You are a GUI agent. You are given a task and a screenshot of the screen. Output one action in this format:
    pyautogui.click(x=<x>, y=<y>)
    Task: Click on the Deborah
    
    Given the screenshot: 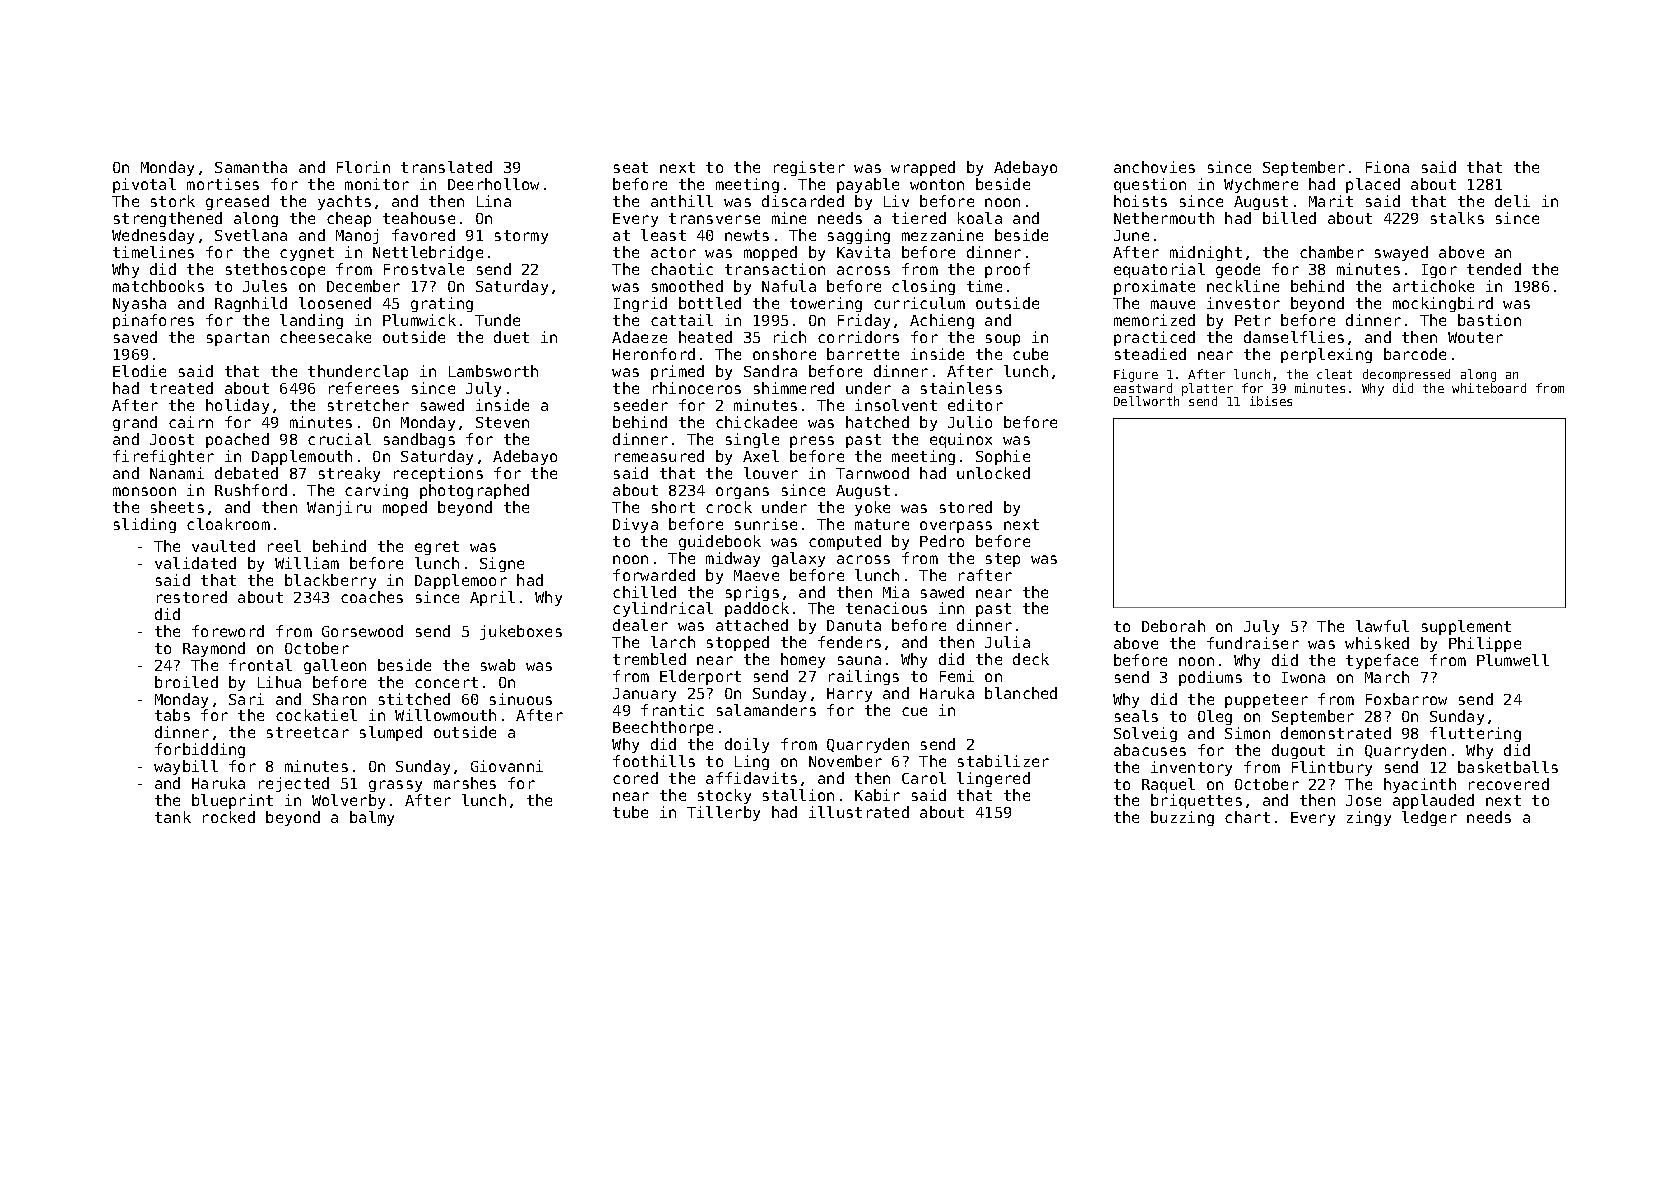 What is the action you would take?
    pyautogui.click(x=1173, y=626)
